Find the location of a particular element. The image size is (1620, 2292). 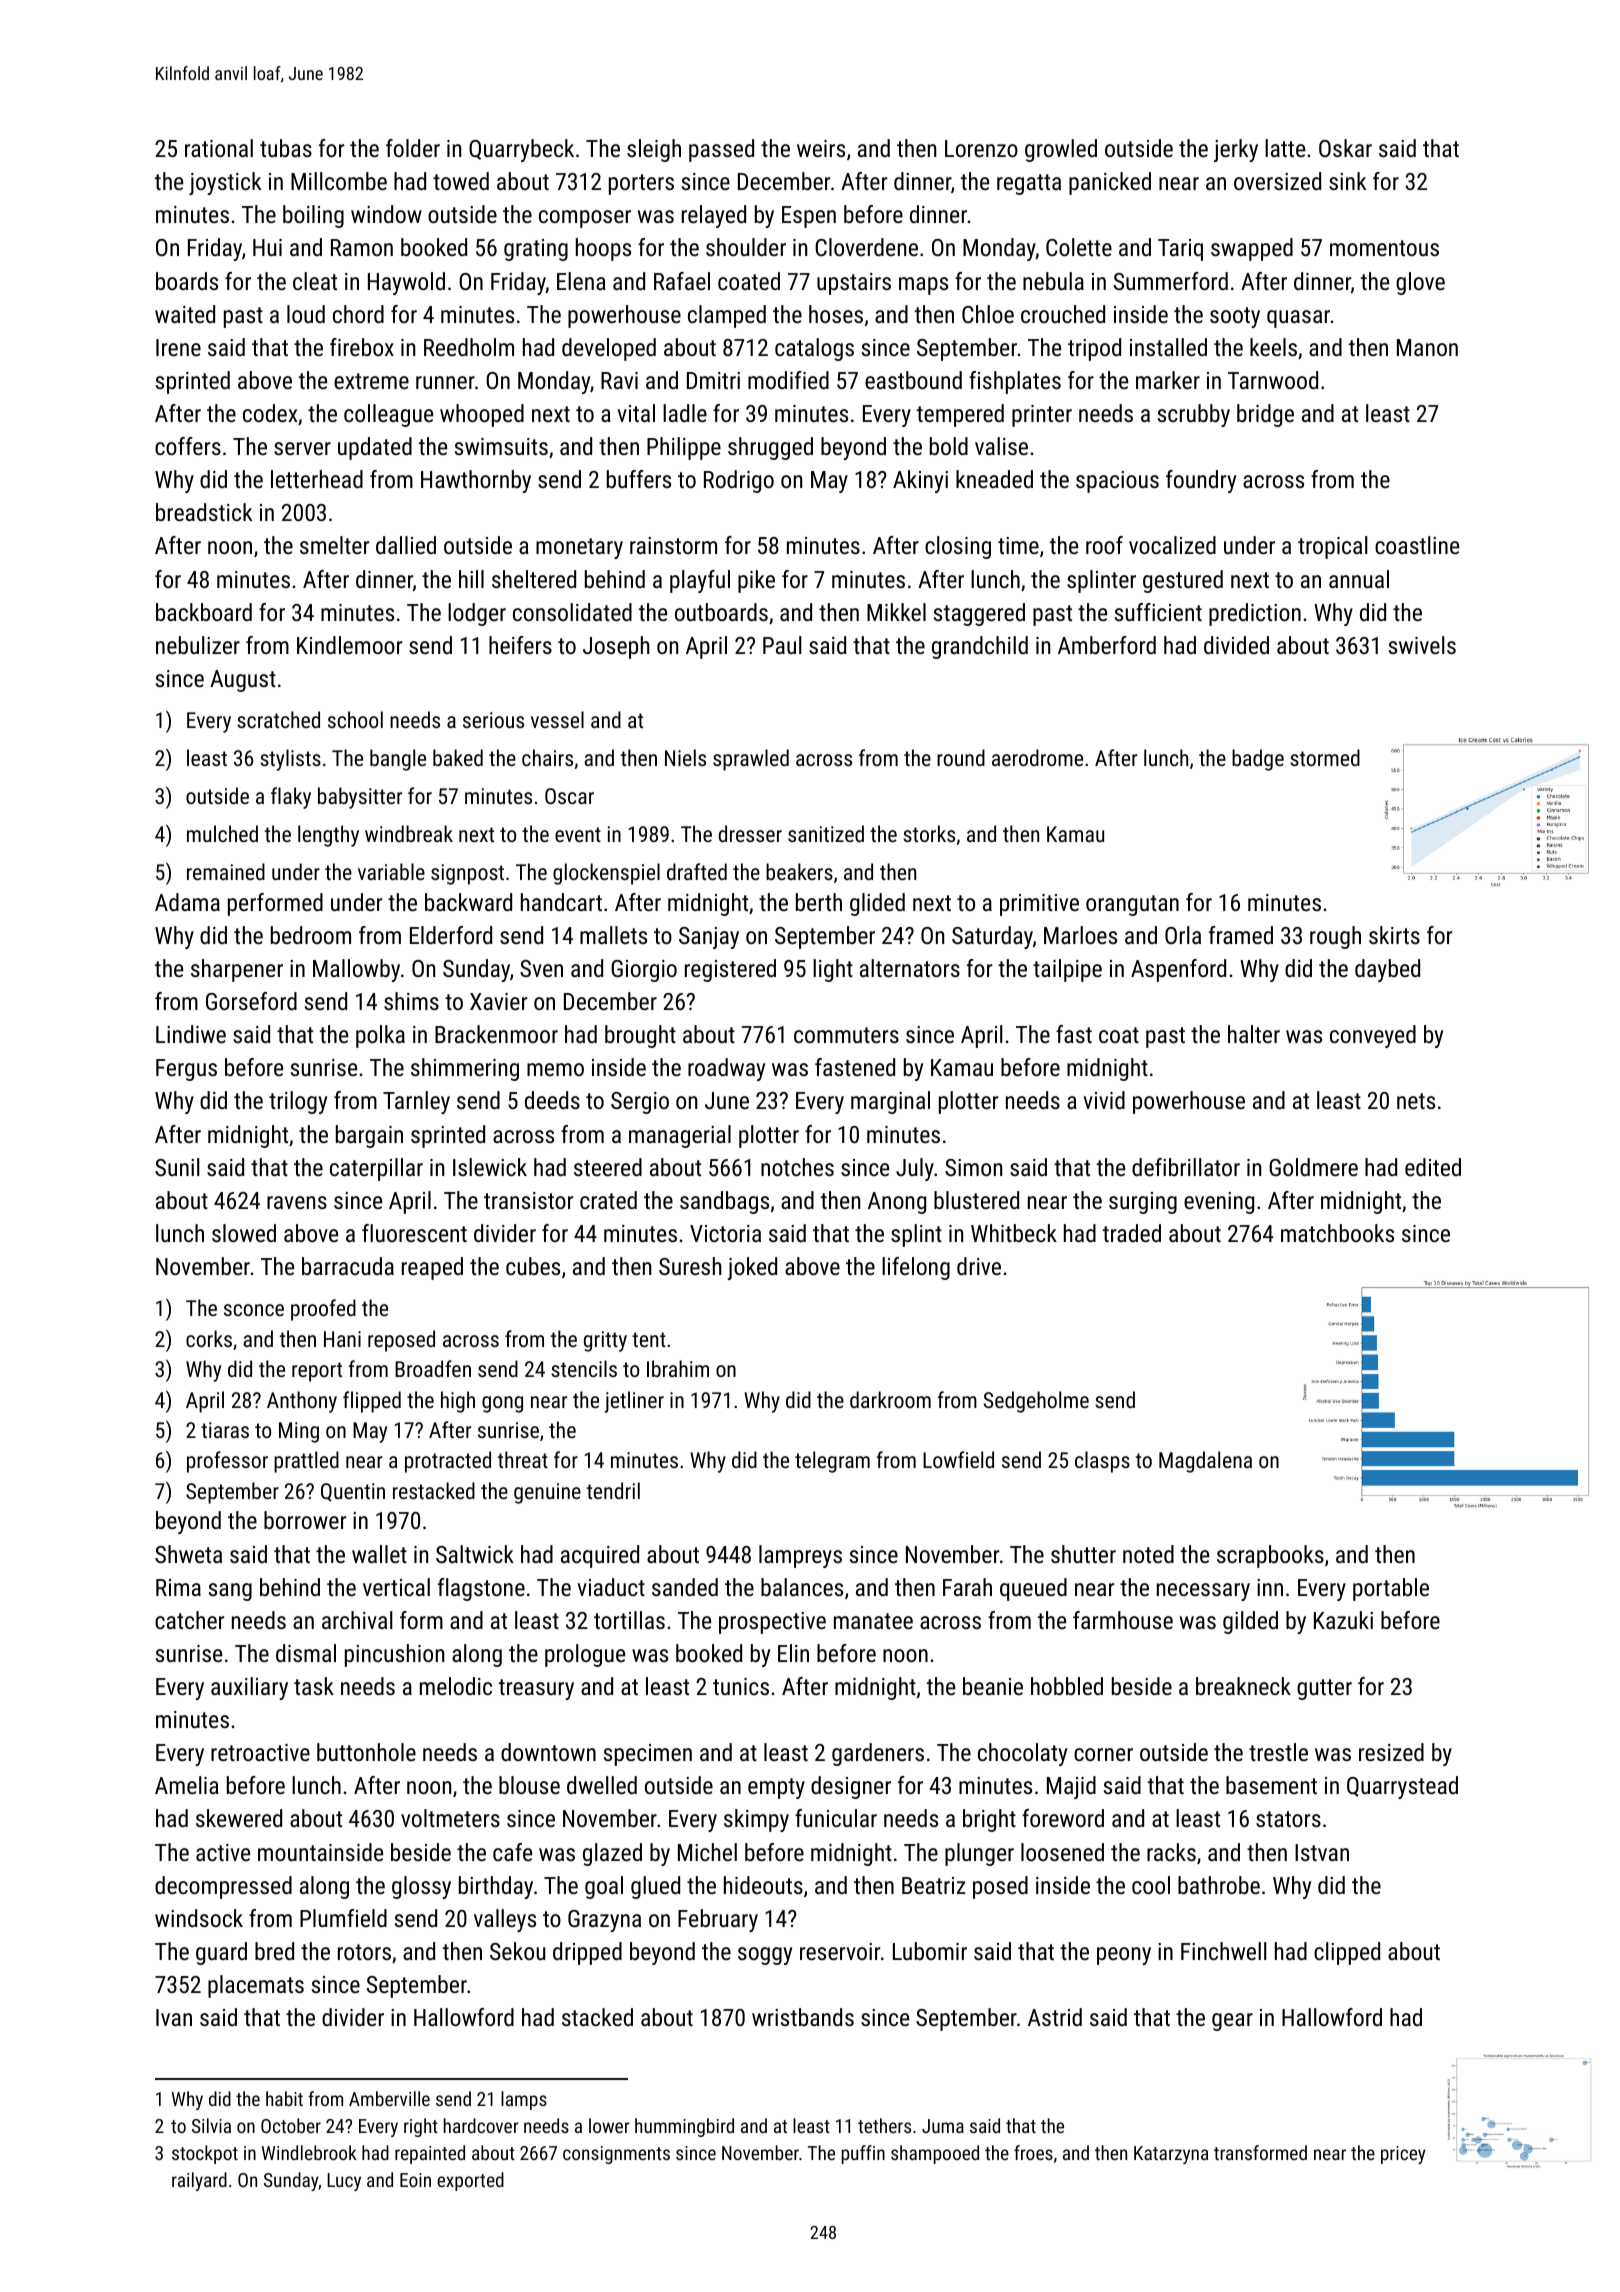

skewered is located at coordinates (239, 1818).
